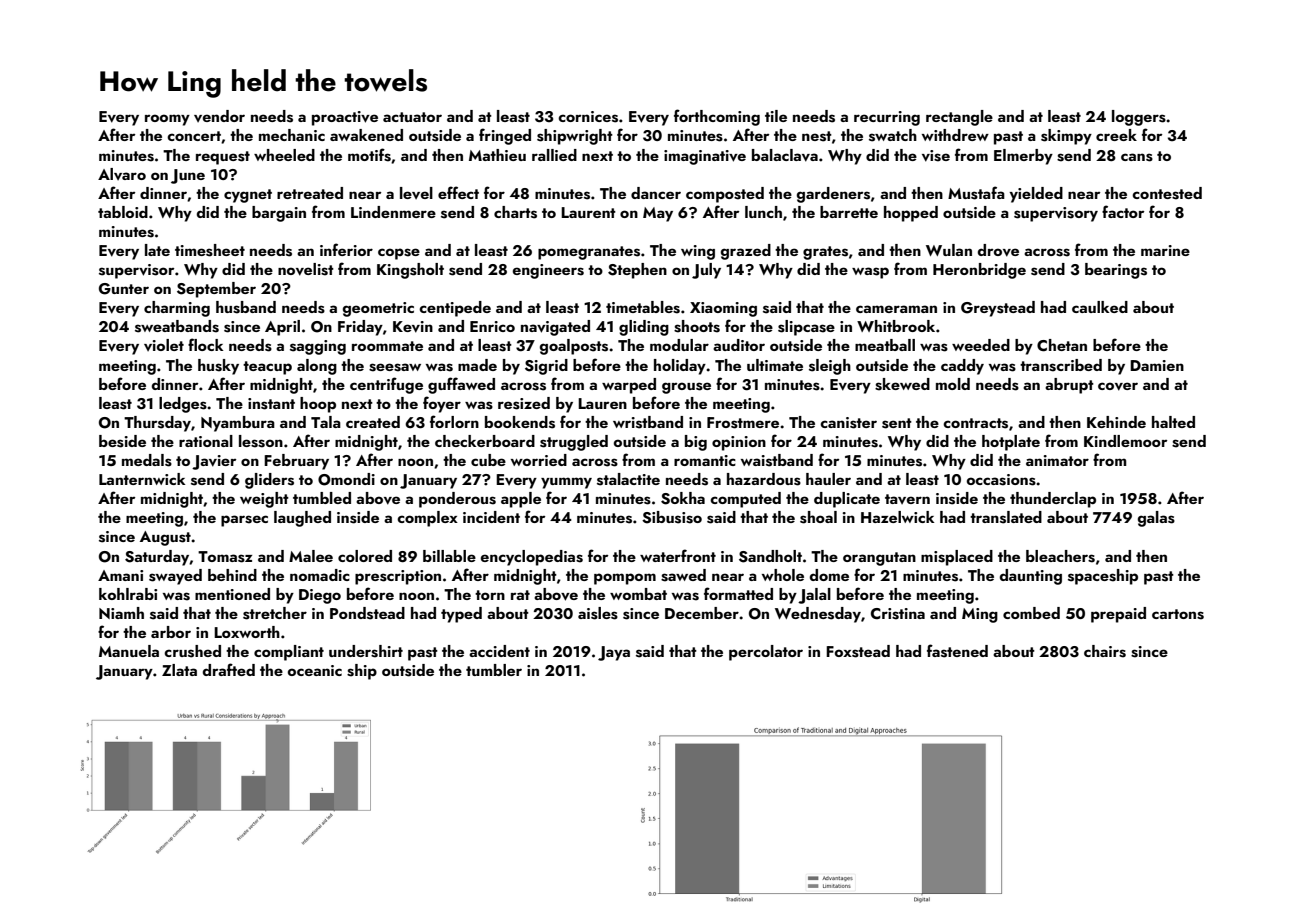 This screenshot has height=924, width=1308. I want to click on Heronbridge, so click(979, 271).
